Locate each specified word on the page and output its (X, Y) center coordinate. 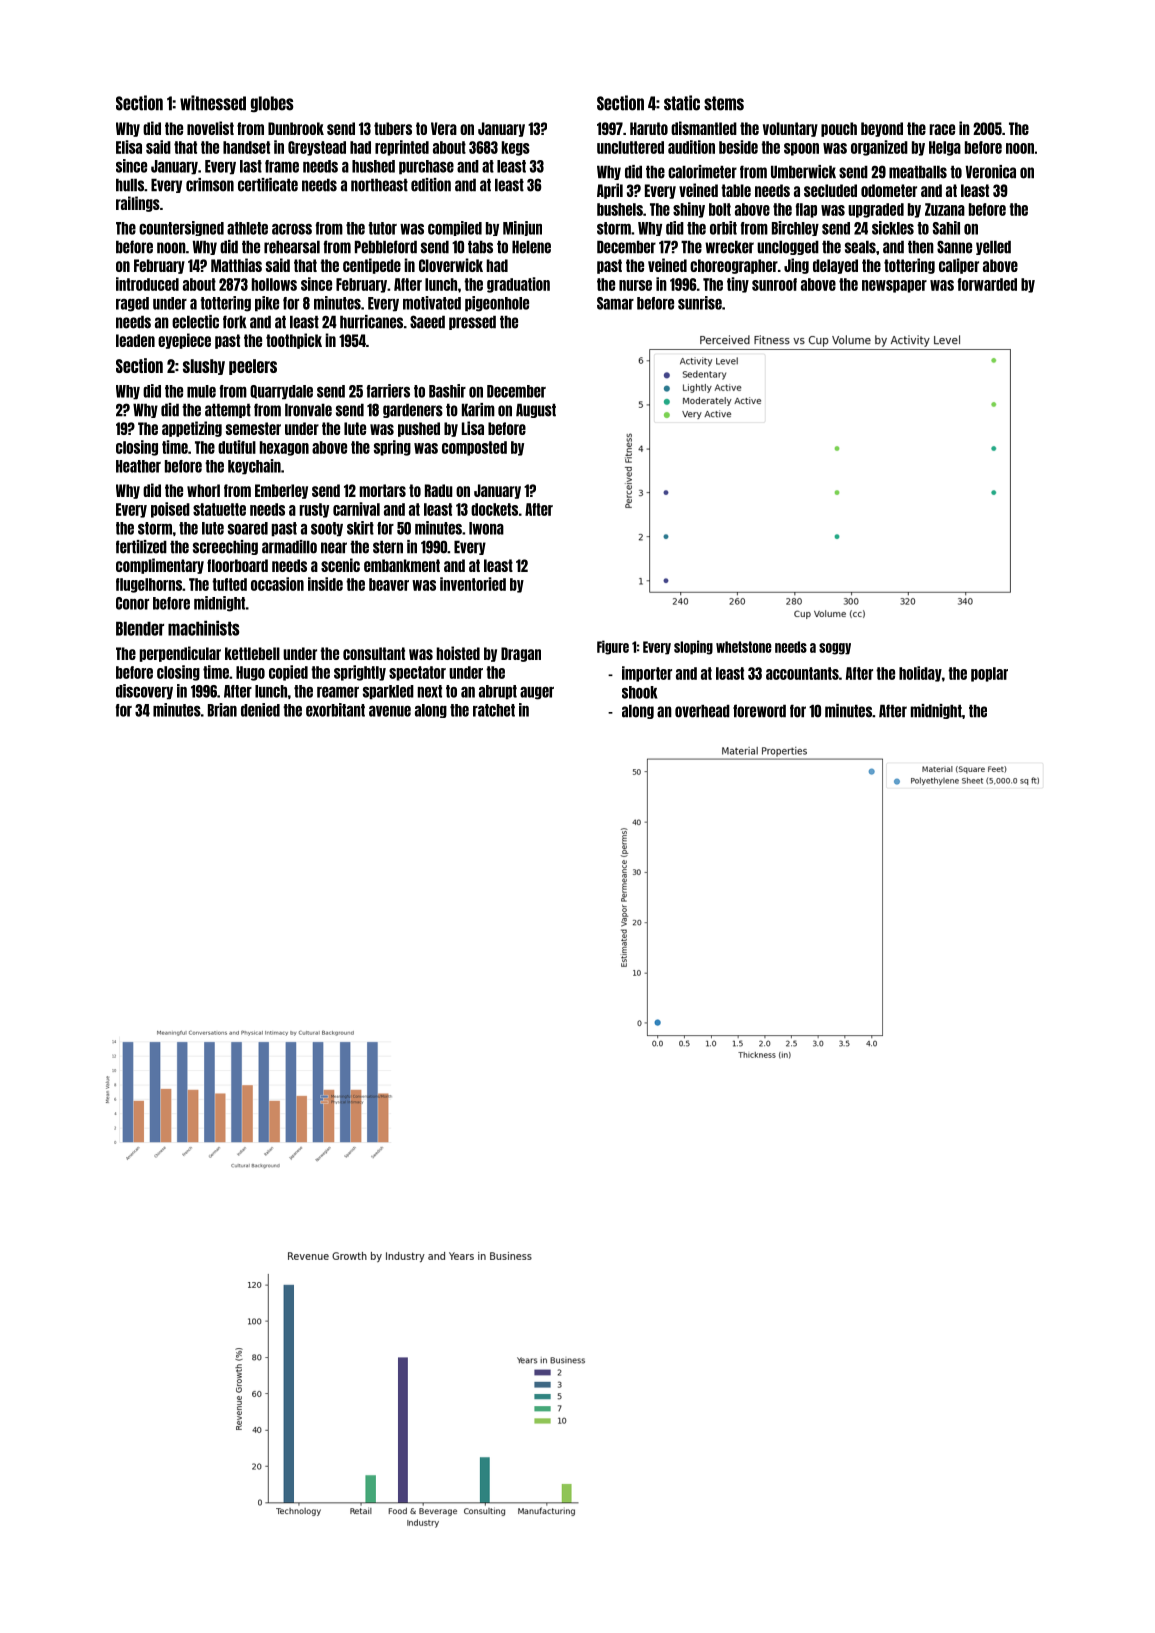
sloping (693, 647)
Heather (138, 466)
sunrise (700, 303)
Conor (132, 603)
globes (272, 104)
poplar (989, 674)
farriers (388, 391)
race (942, 129)
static (682, 103)
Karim (478, 410)
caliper (959, 266)
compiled (455, 228)
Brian (222, 710)
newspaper (894, 286)
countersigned (181, 228)
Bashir (447, 391)
